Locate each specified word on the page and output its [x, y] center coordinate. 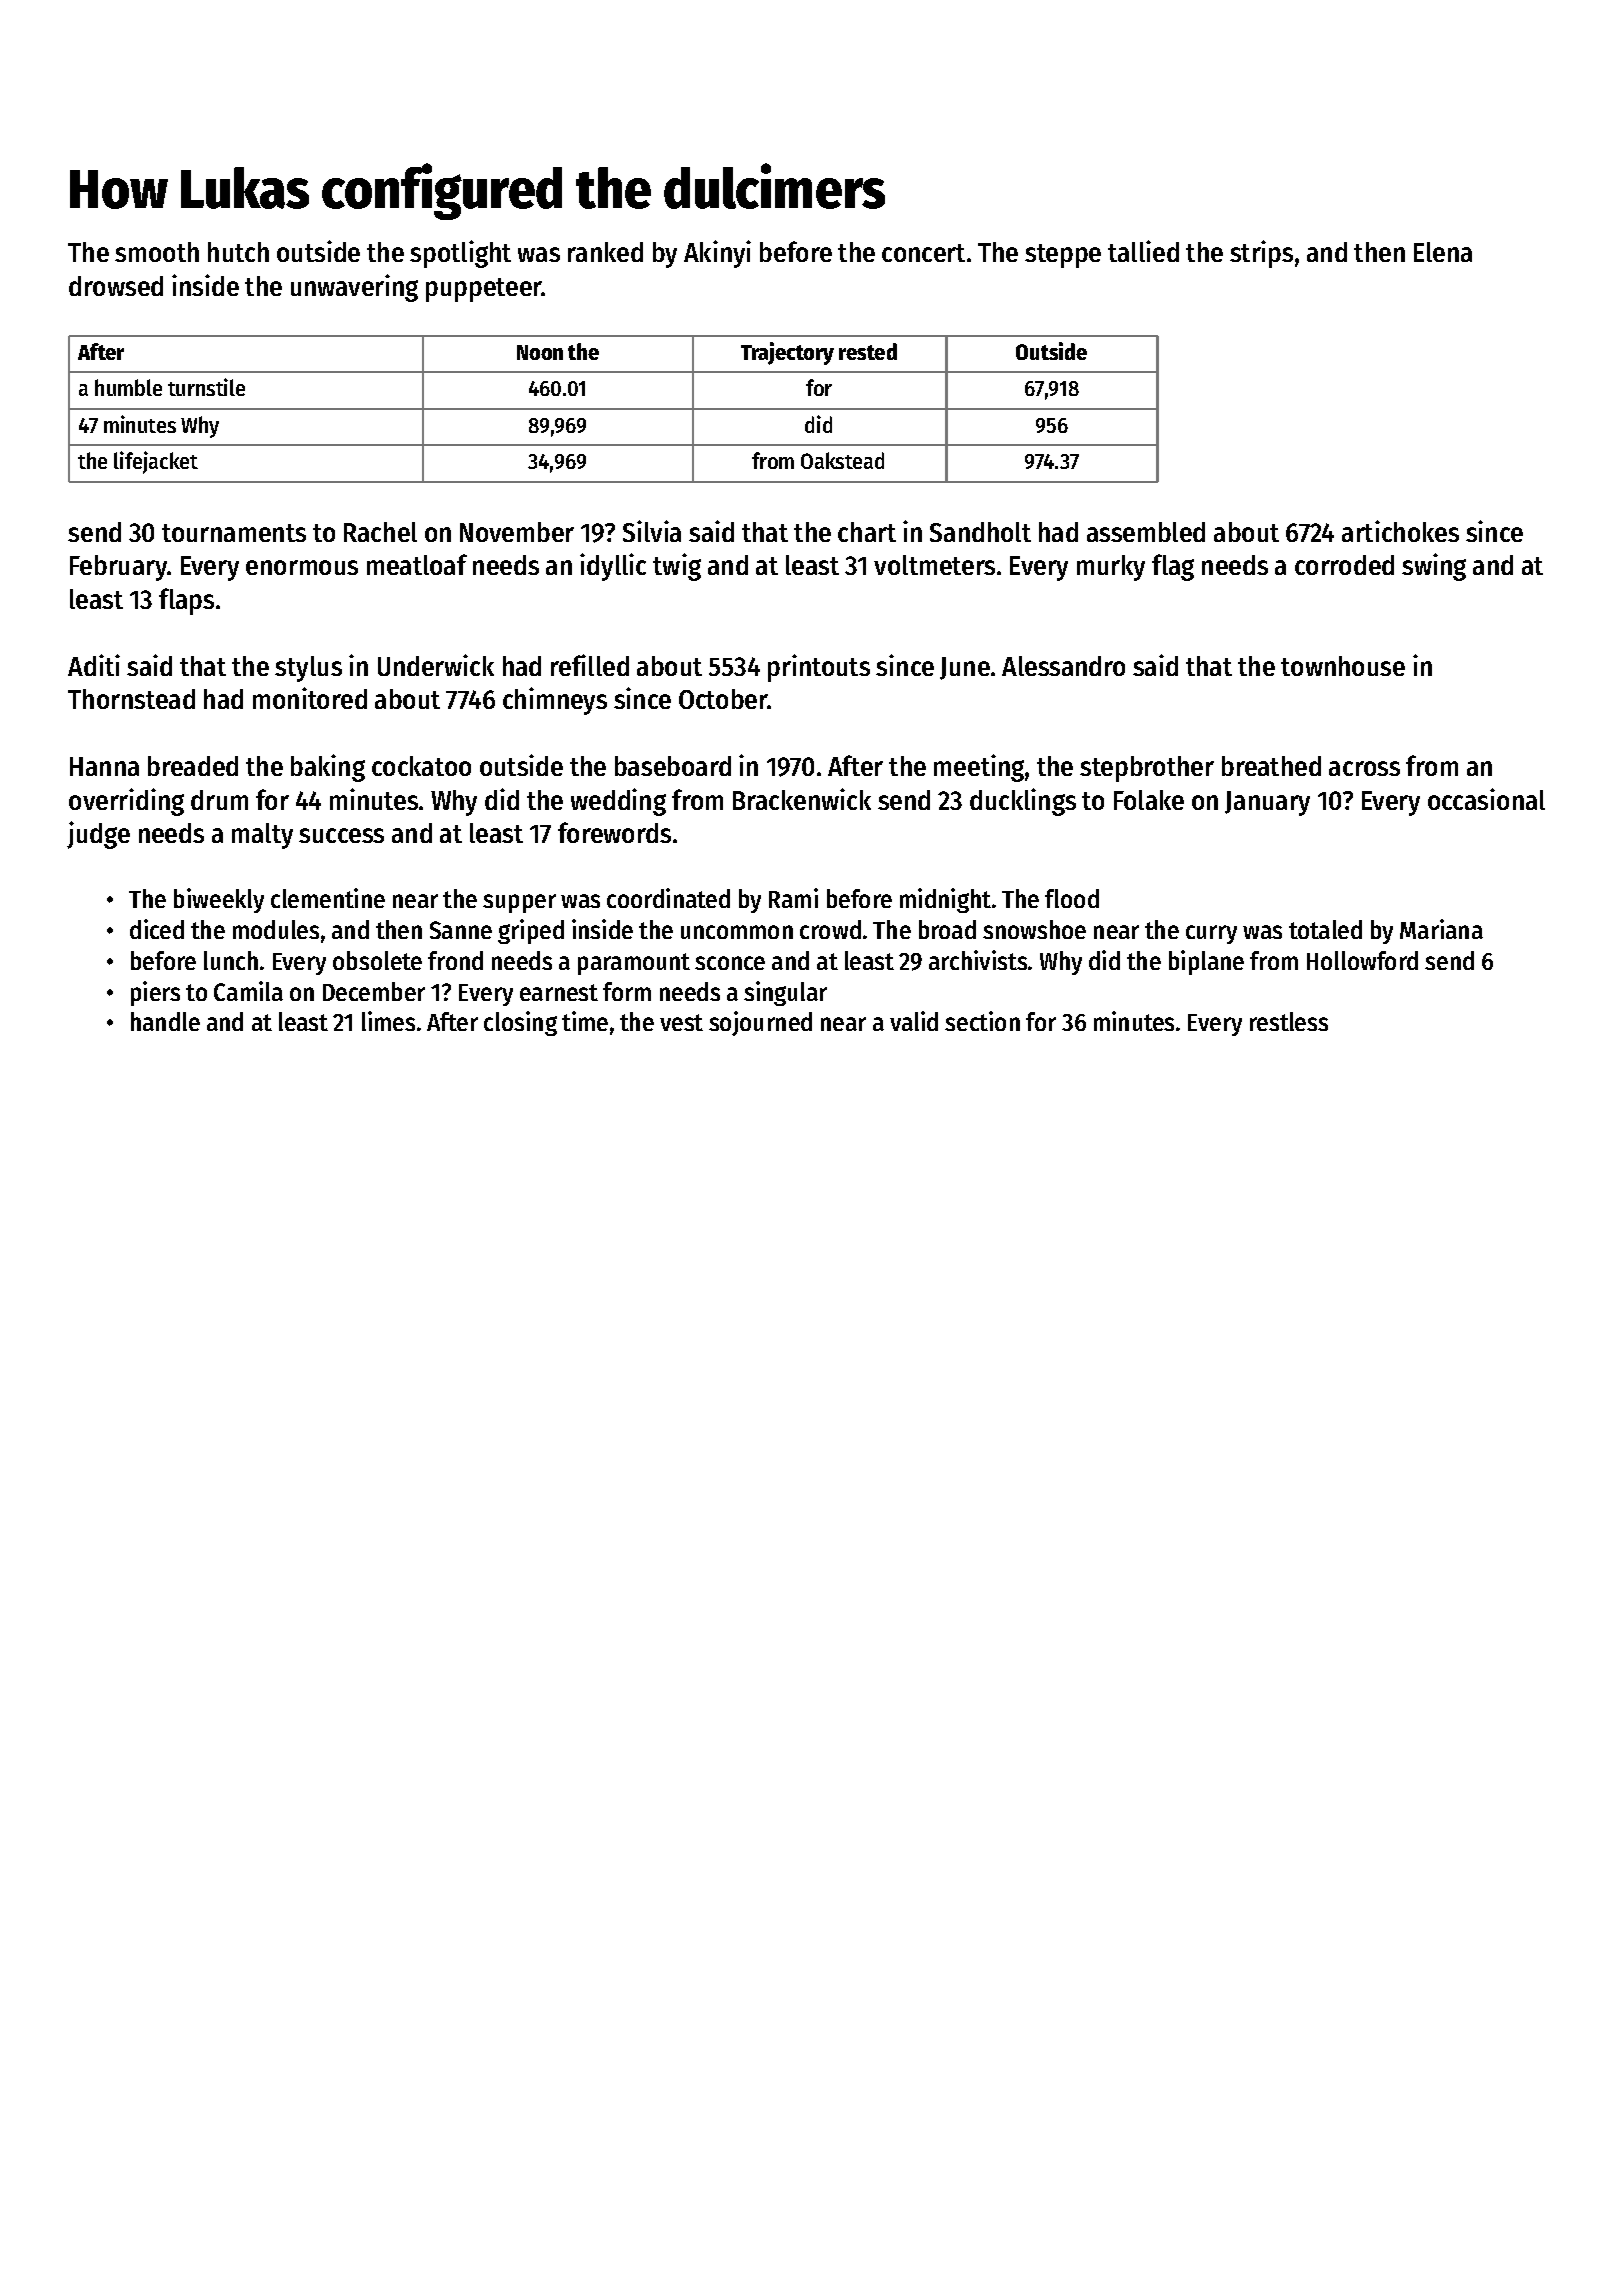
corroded [1344, 565]
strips [1261, 254]
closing [520, 1023]
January [1267, 803]
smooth [157, 252]
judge [98, 835]
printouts [819, 668]
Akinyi [717, 254]
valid [914, 1021]
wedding [618, 802]
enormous [302, 567]
